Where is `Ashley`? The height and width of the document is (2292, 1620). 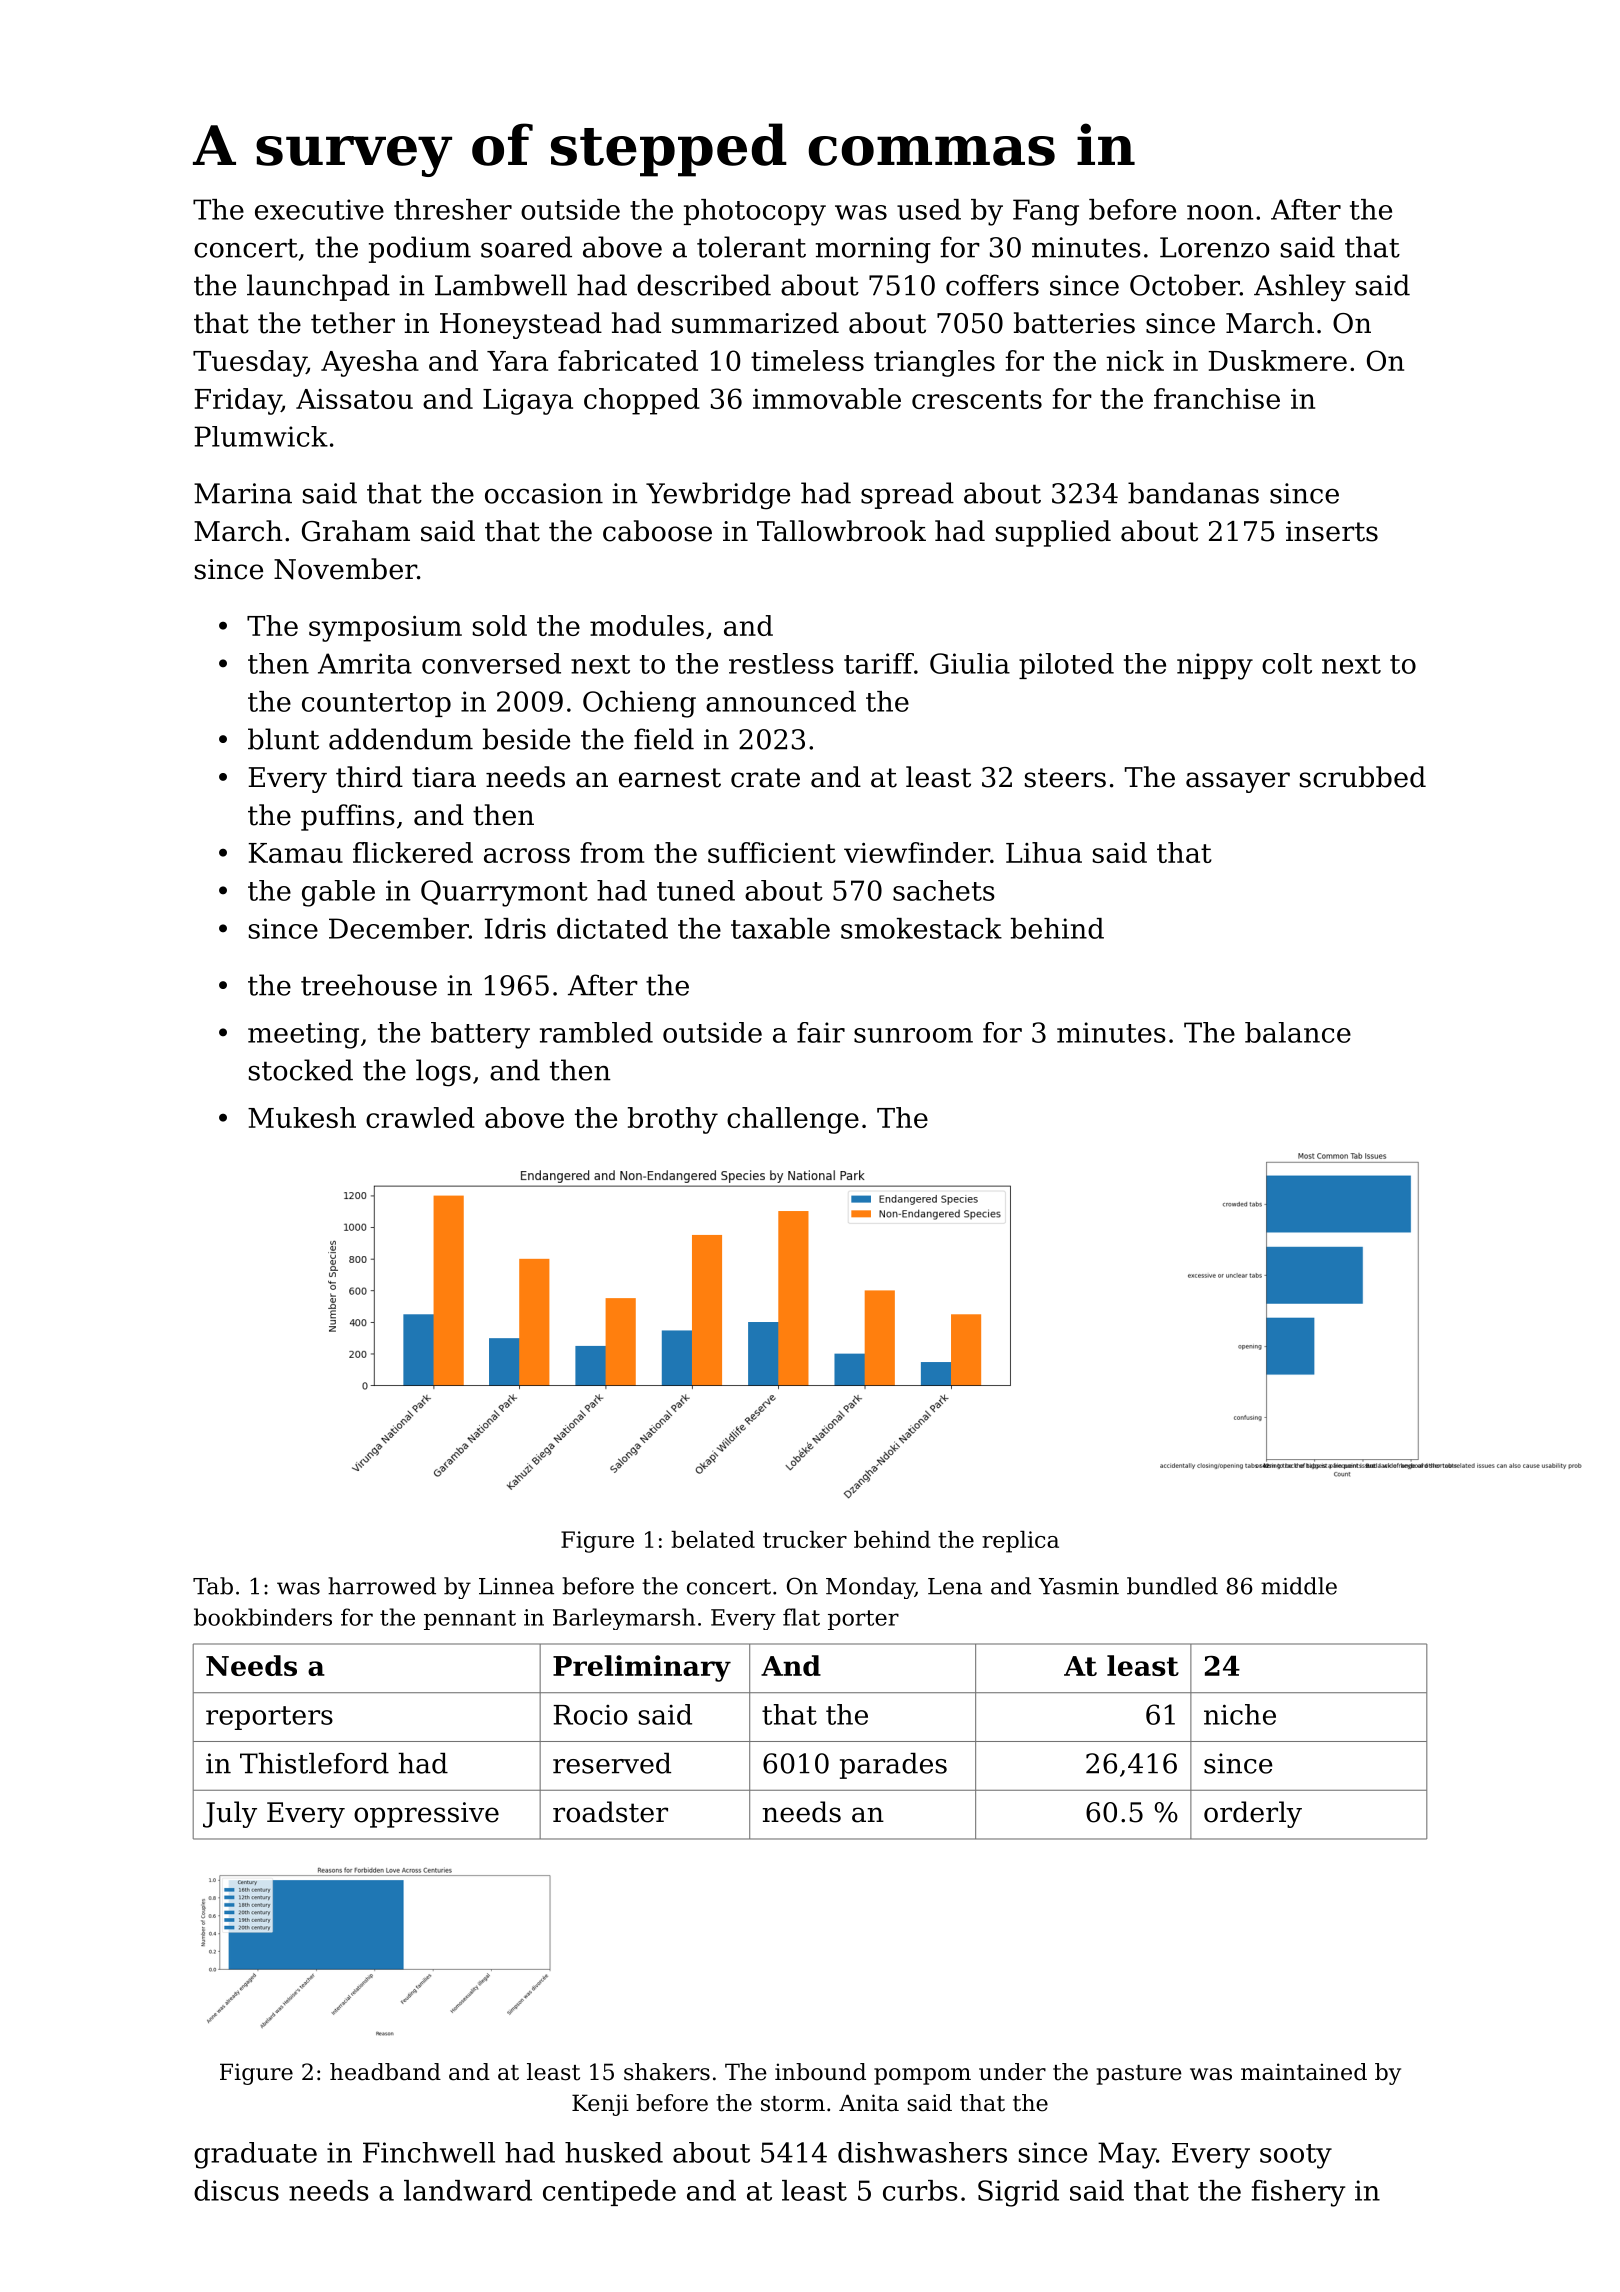
Ashley is located at coordinates (1300, 288).
